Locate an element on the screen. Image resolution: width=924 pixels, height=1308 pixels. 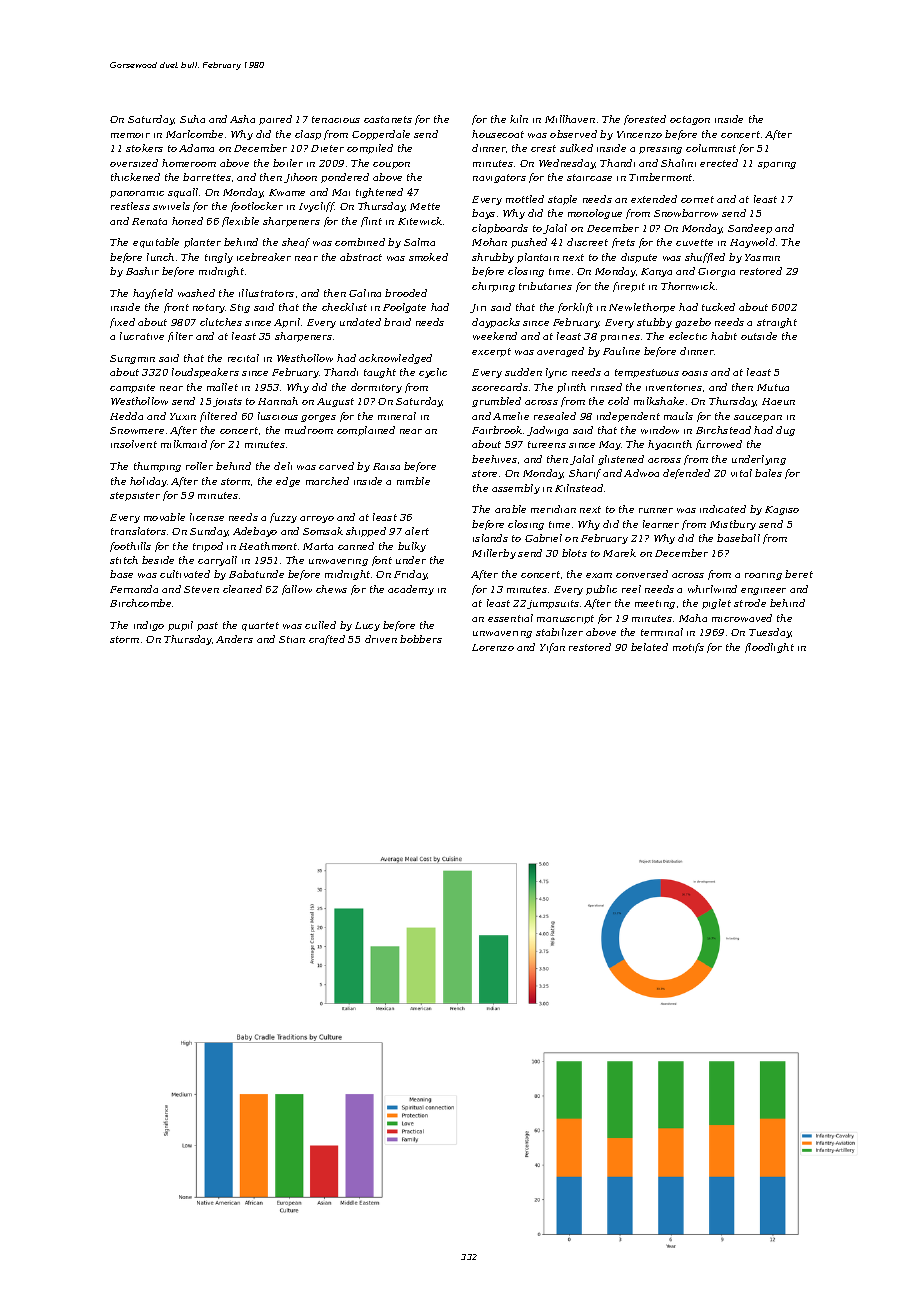
Vincenzo is located at coordinates (639, 134).
